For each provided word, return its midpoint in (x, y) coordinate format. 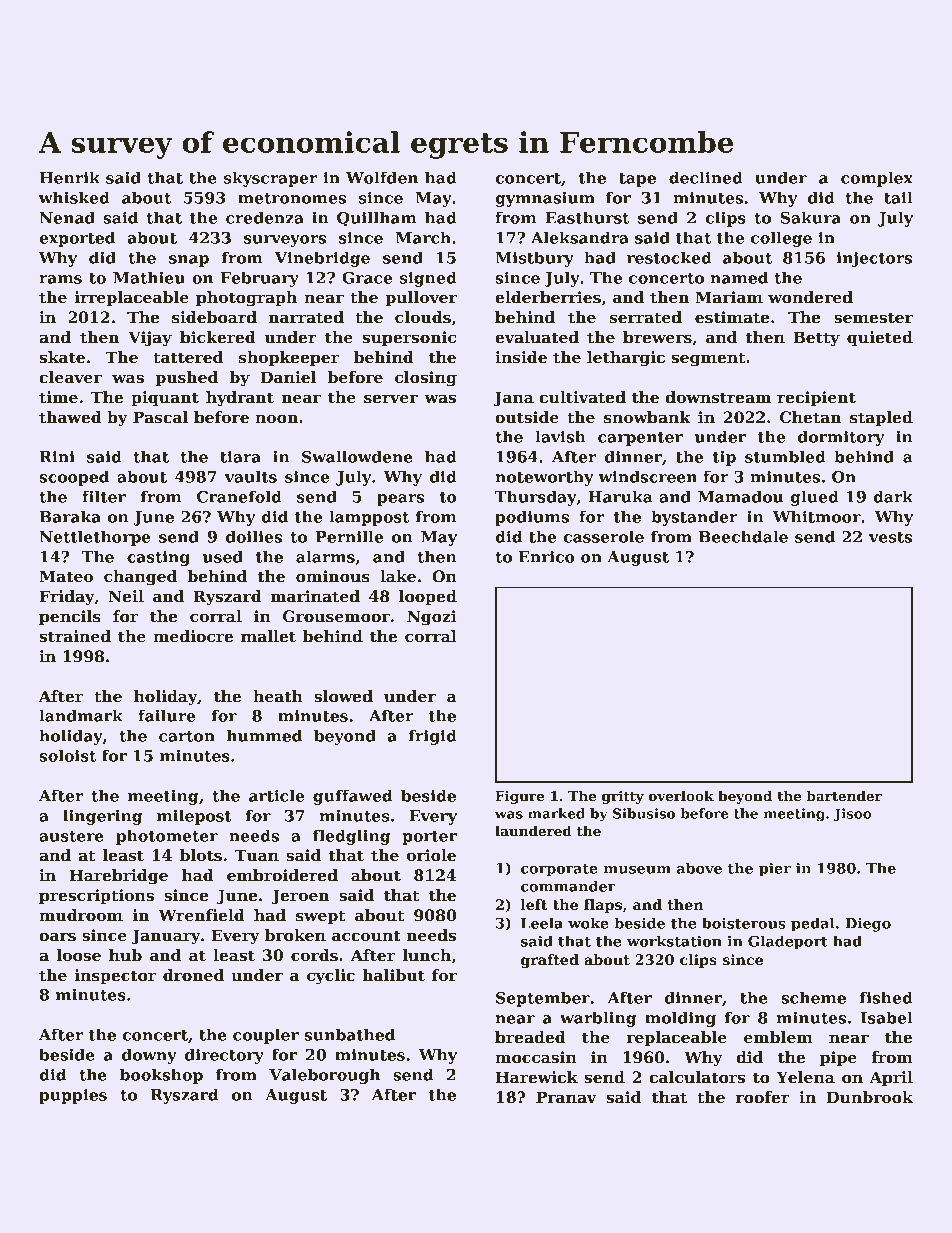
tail (898, 197)
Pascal (160, 417)
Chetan (810, 417)
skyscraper (270, 179)
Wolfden (382, 177)
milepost (194, 817)
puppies (73, 1096)
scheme (813, 997)
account (366, 936)
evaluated (537, 337)
